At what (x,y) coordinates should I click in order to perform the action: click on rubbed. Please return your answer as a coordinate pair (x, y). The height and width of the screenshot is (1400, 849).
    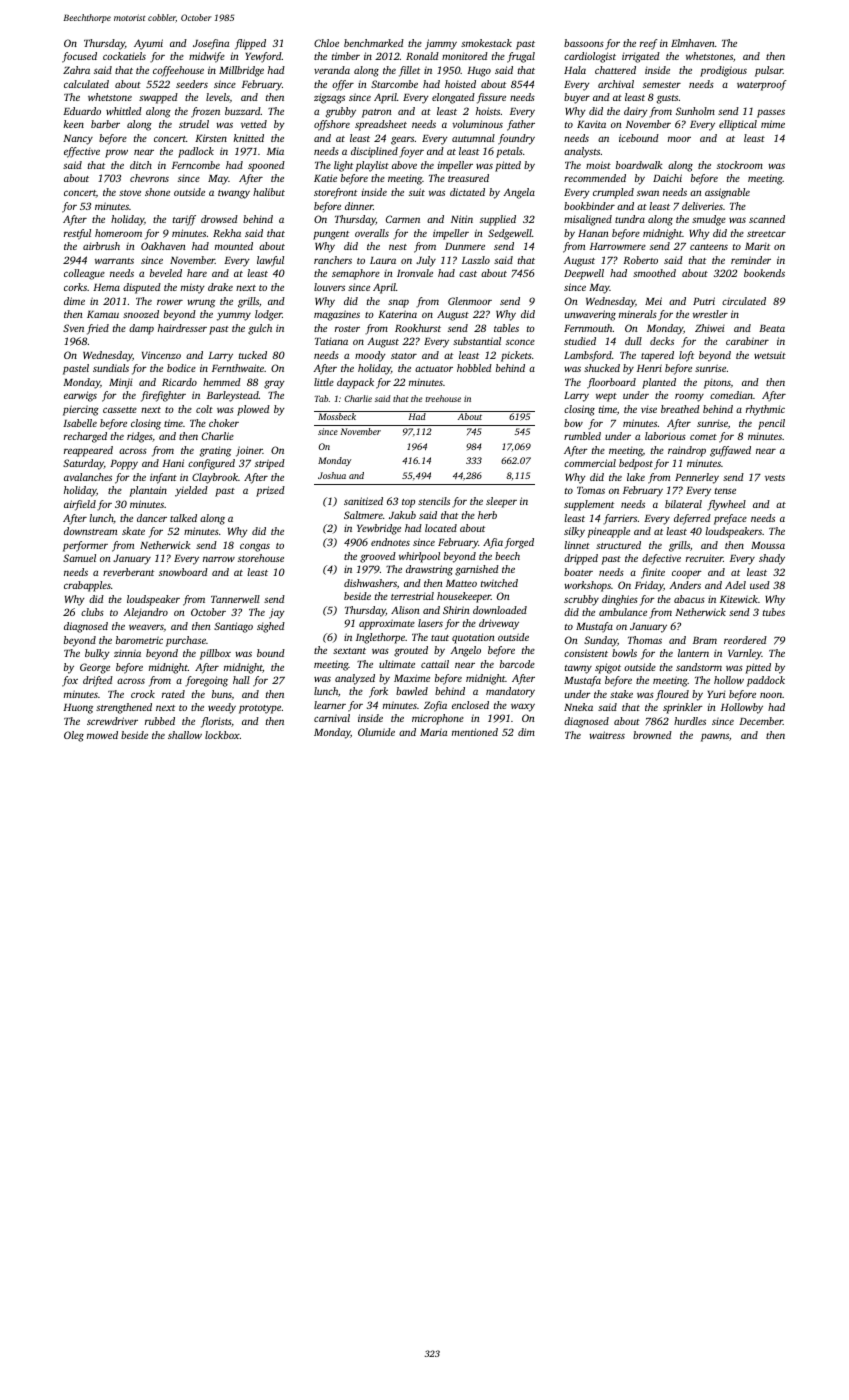
    Looking at the image, I should click on (160, 721).
